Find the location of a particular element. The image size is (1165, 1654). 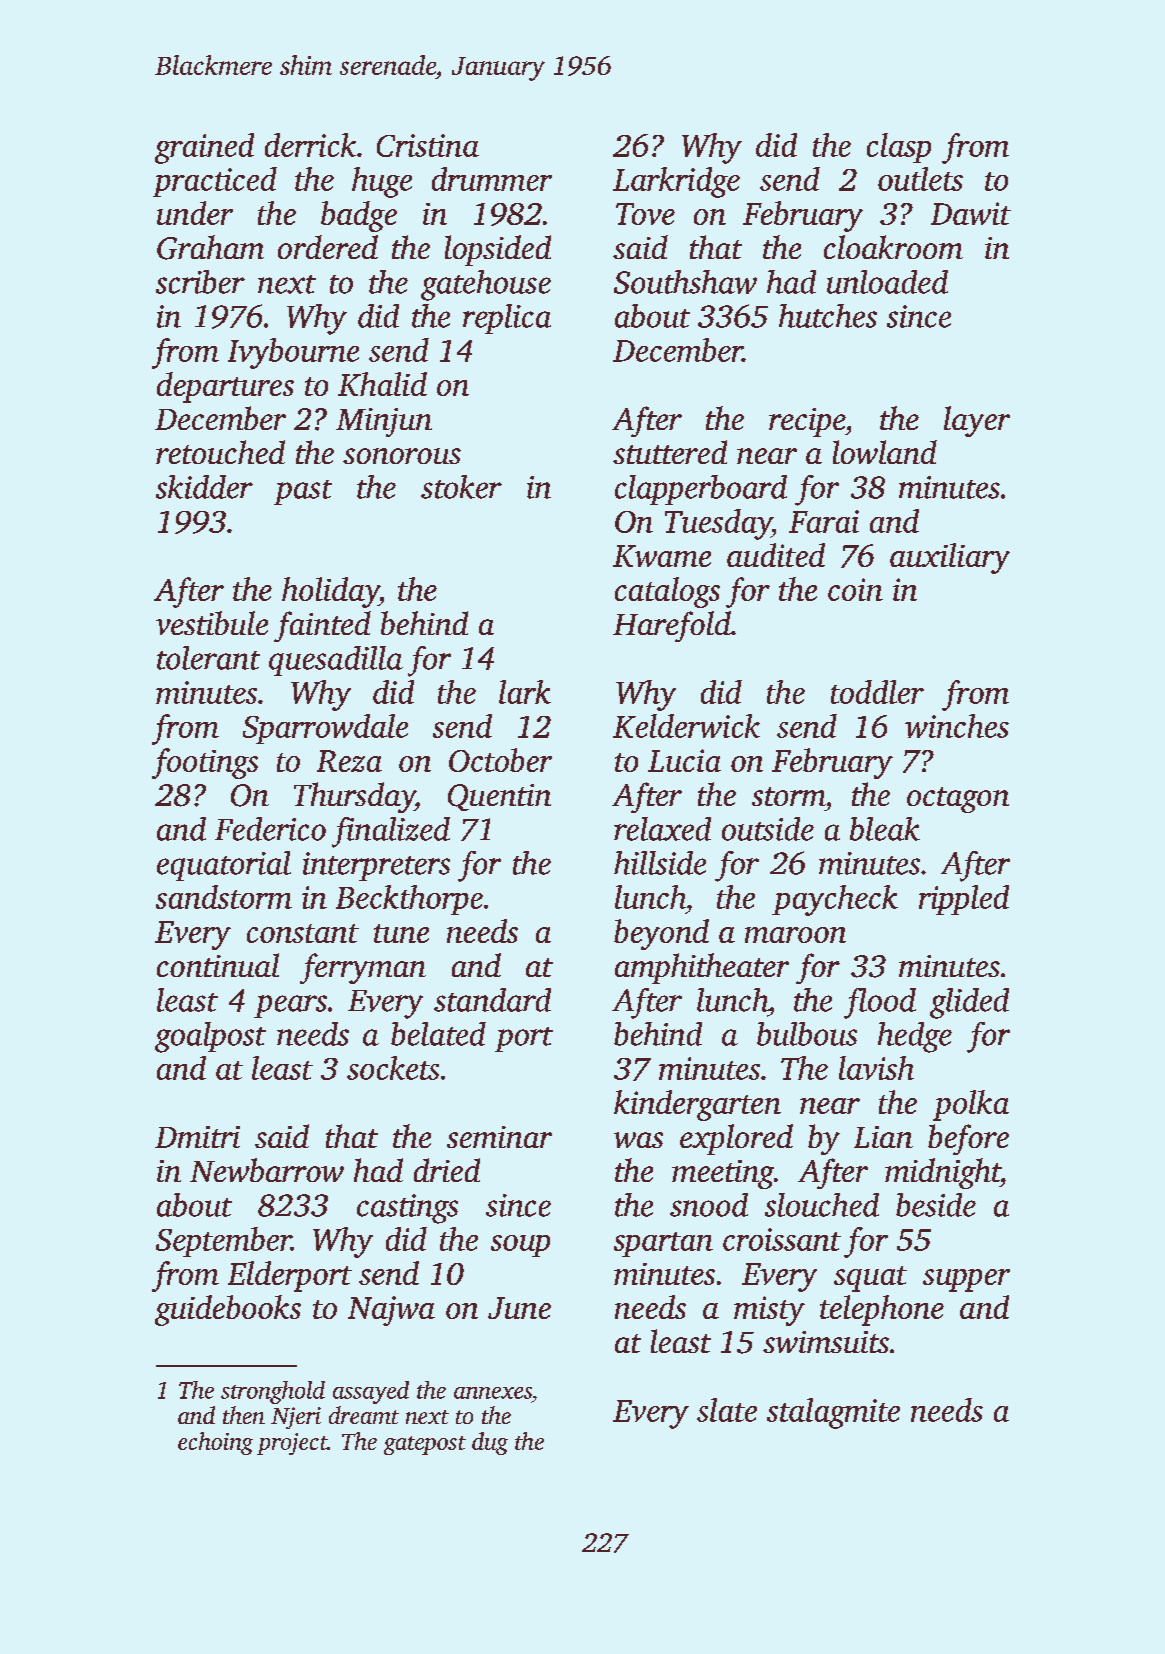

equatorial is located at coordinates (224, 866).
